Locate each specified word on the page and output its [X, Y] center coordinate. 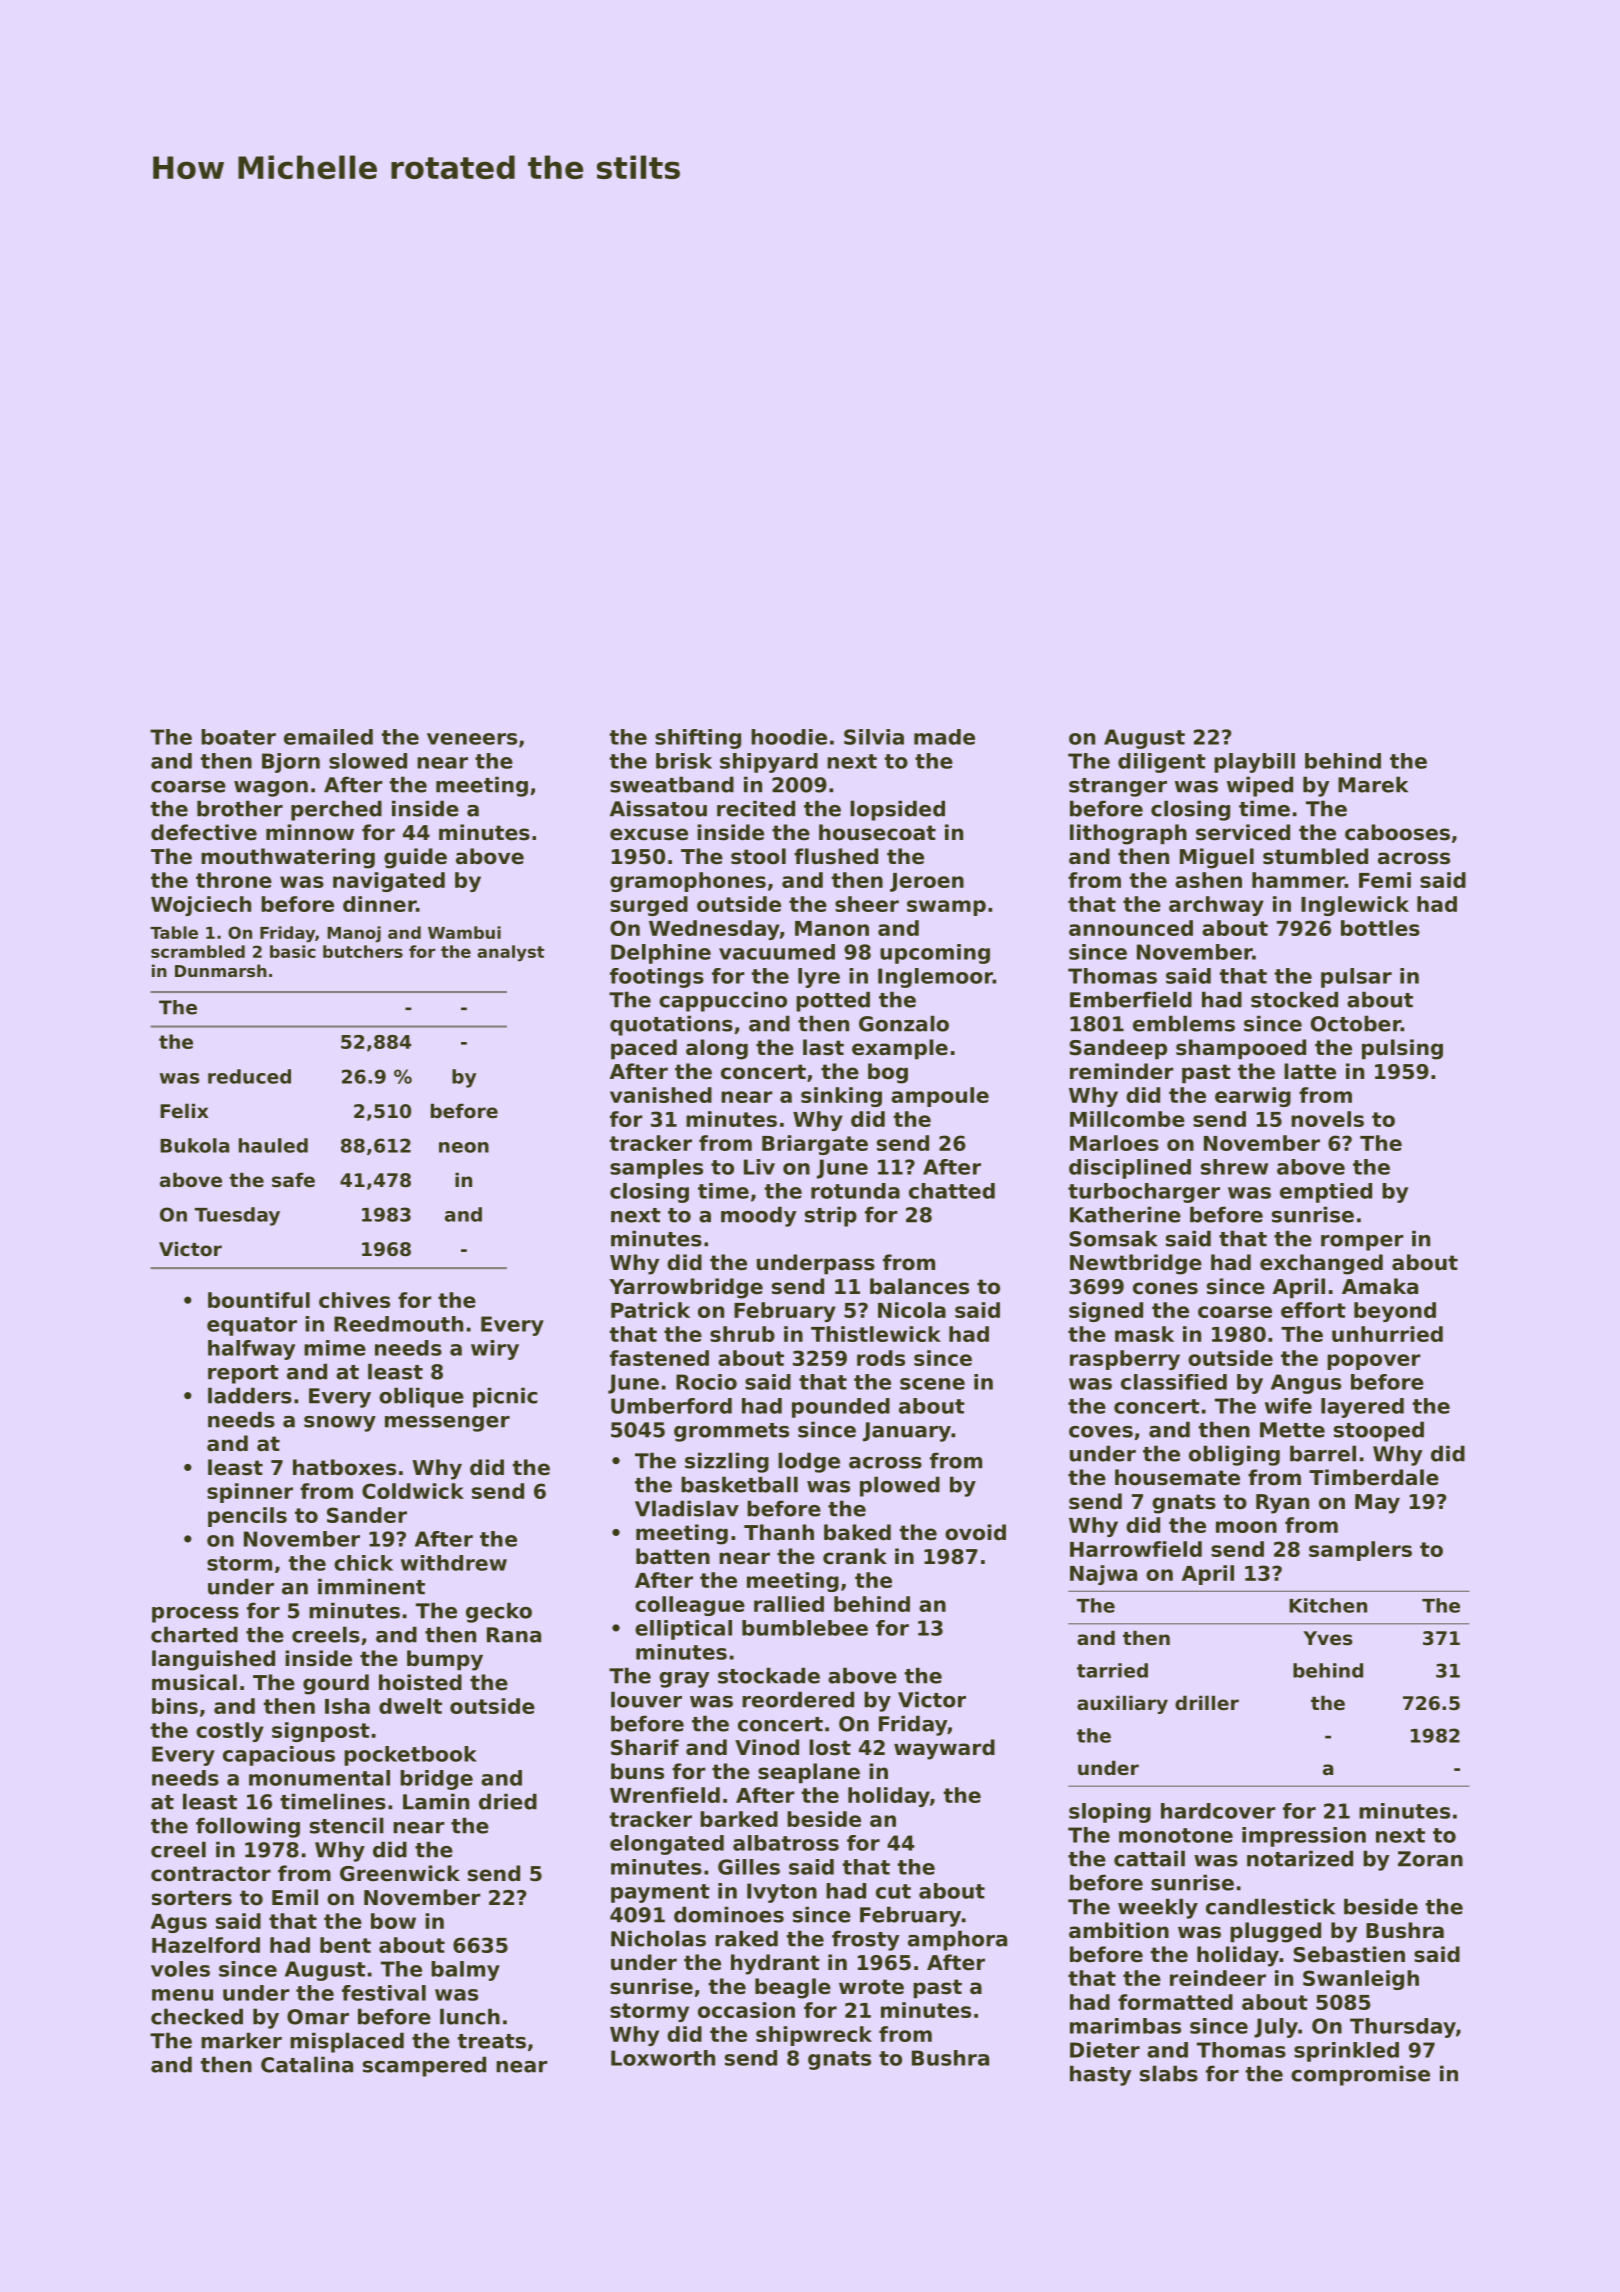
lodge [809, 1462]
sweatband [672, 784]
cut [893, 1891]
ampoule [940, 1097]
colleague [690, 1606]
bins [175, 1706]
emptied [1326, 1193]
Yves [1327, 1638]
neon [464, 1147]
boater [238, 737]
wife [1288, 1406]
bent [345, 1945]
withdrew [454, 1563]
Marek [1373, 784]
